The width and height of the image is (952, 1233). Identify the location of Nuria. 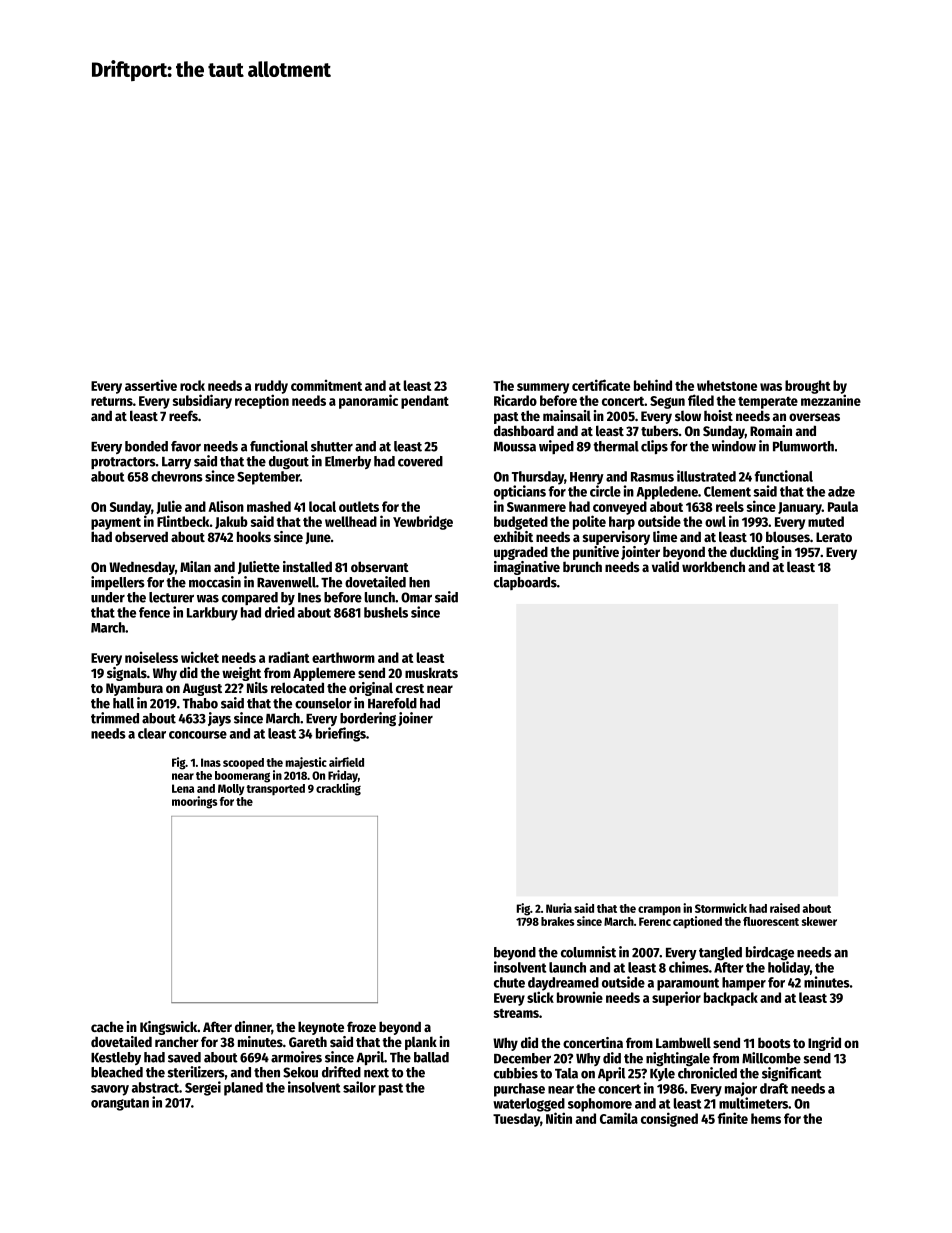
(559, 908).
